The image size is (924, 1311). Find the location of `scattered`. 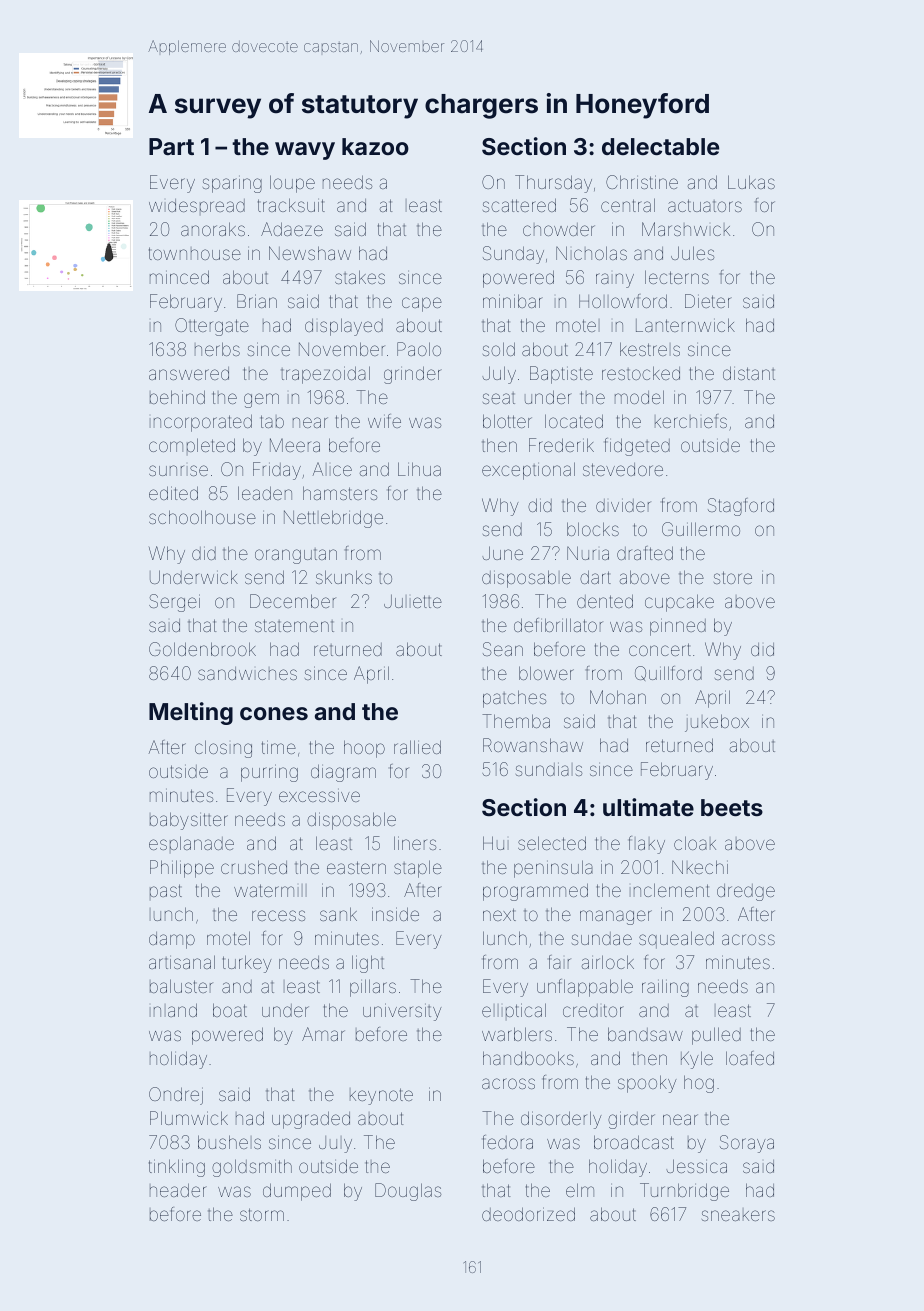

scattered is located at coordinates (519, 205).
